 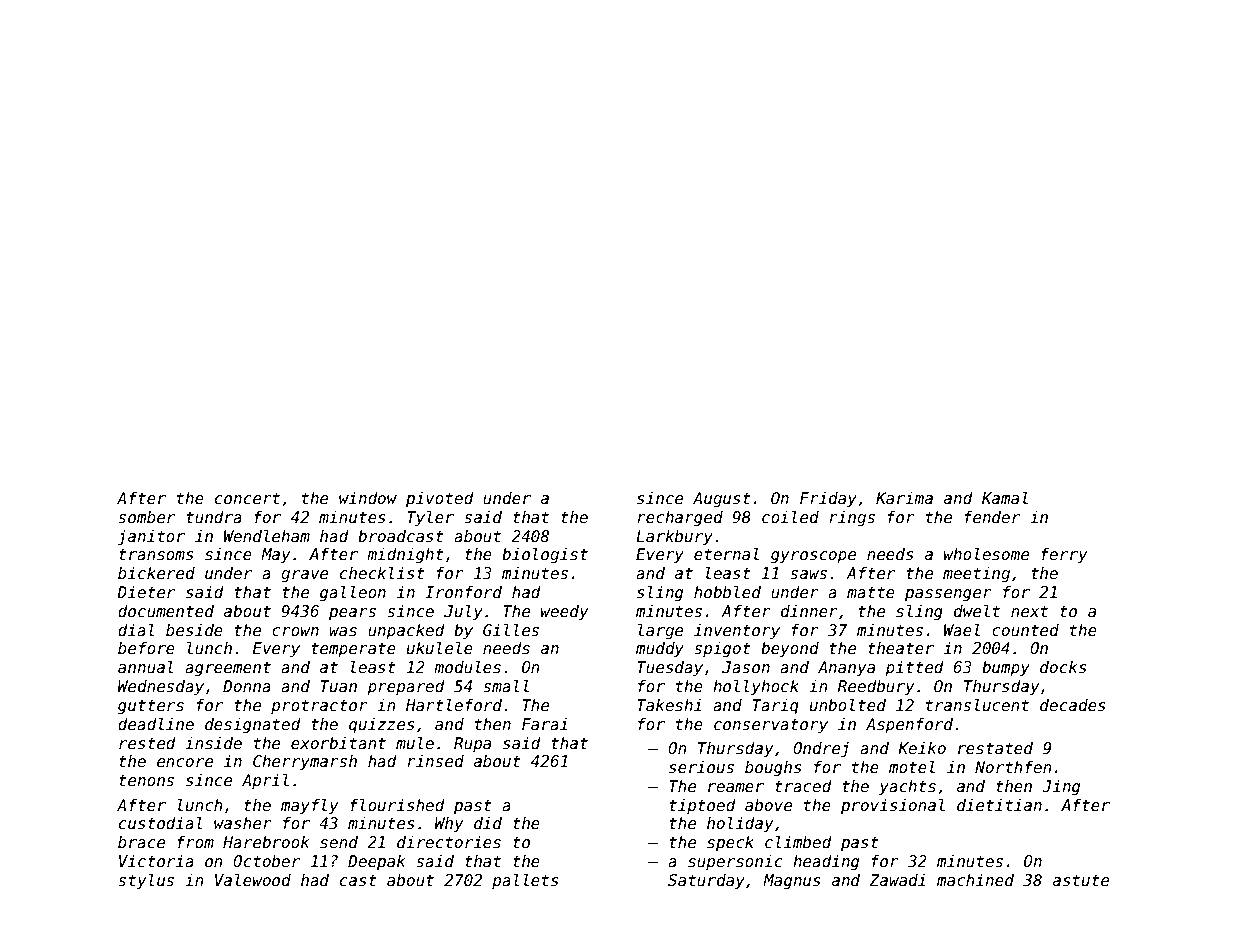 I want to click on Rupa, so click(x=472, y=744).
